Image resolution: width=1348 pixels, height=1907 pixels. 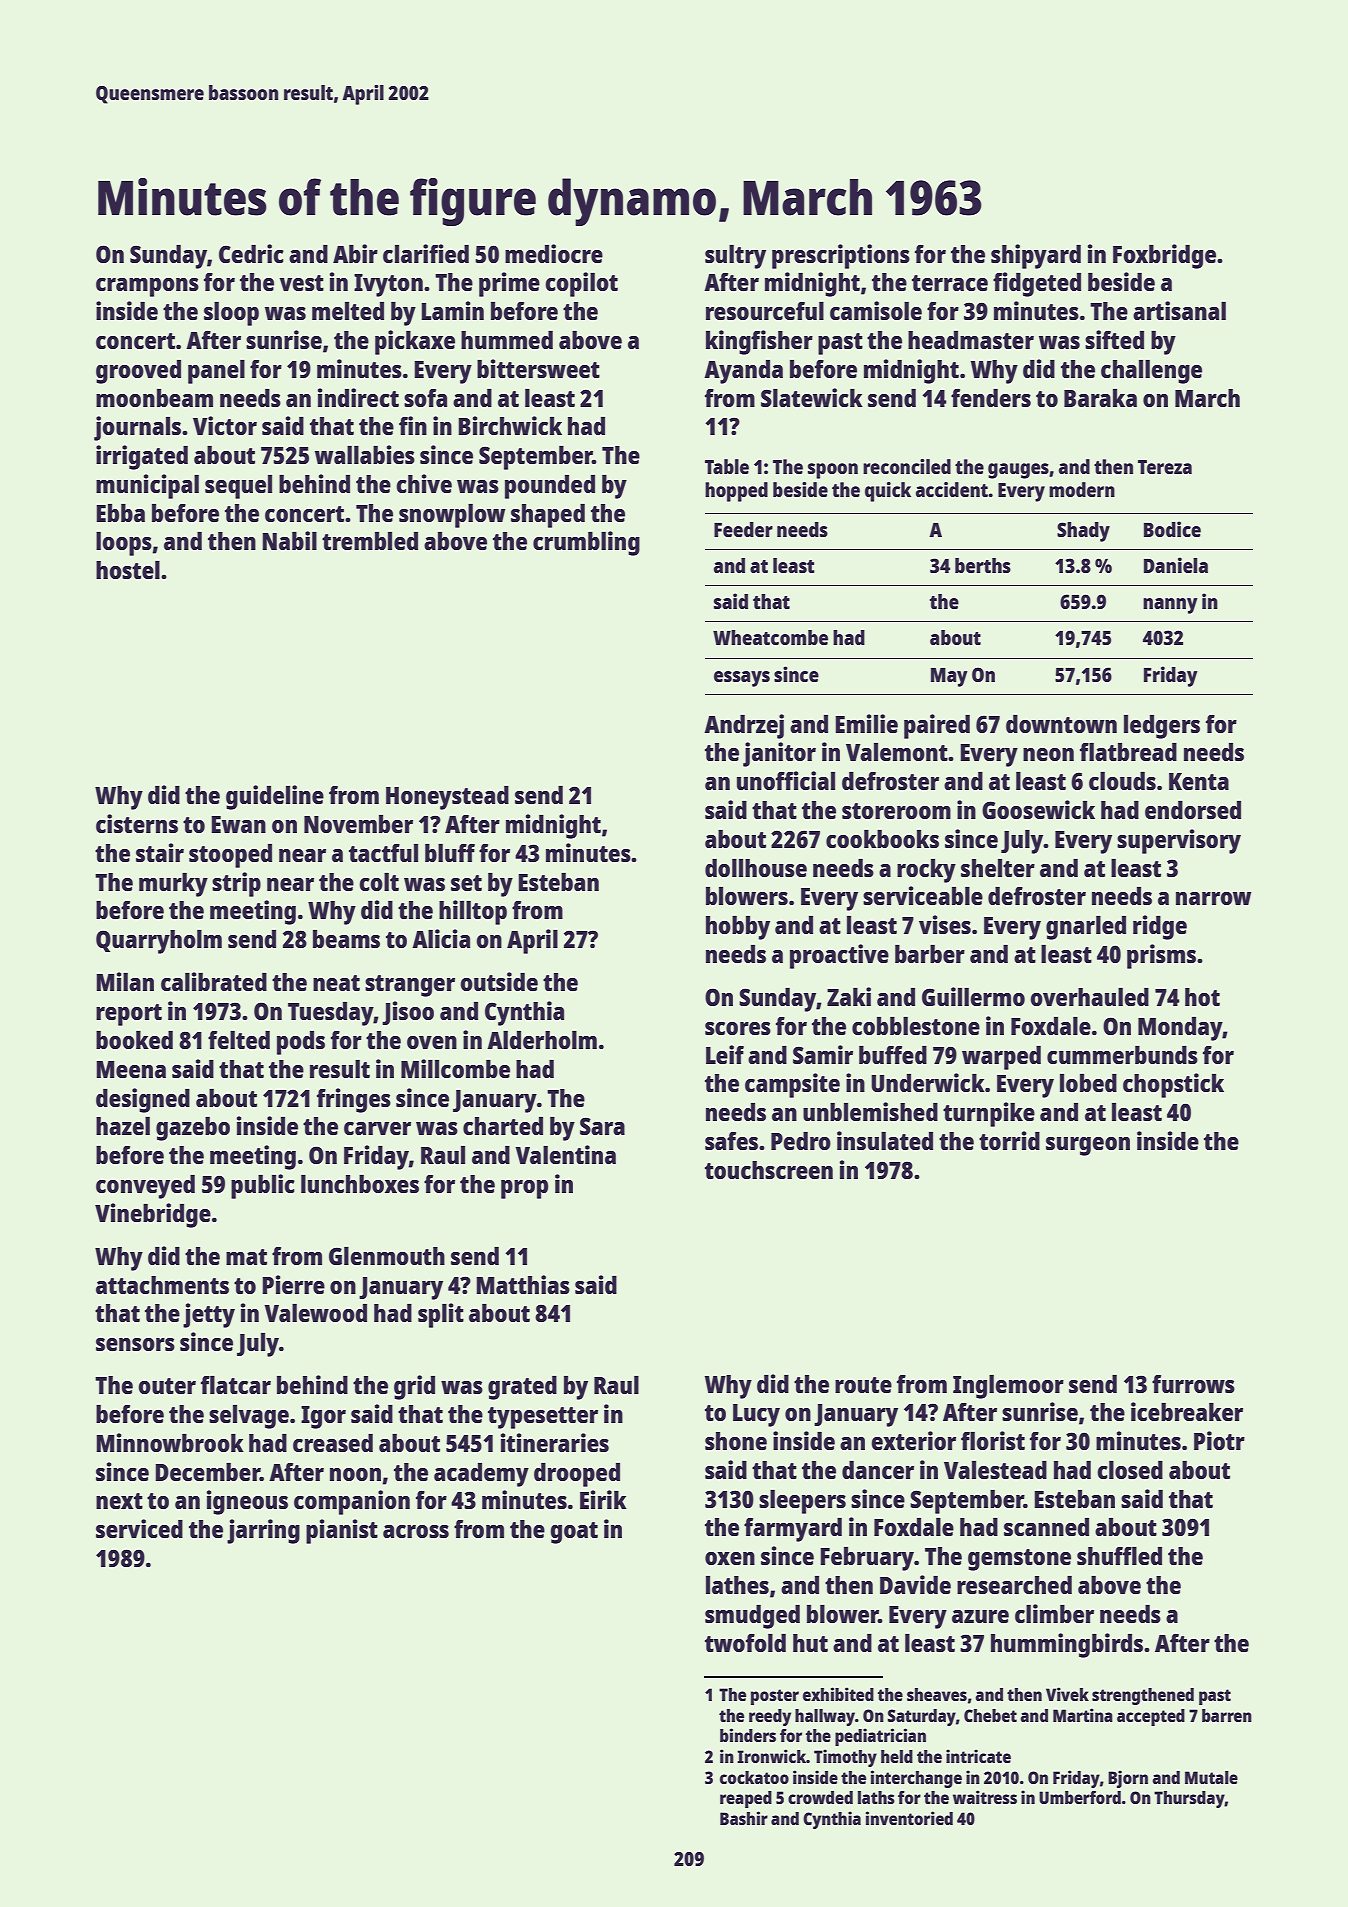 I want to click on Bashir, so click(x=744, y=1818).
